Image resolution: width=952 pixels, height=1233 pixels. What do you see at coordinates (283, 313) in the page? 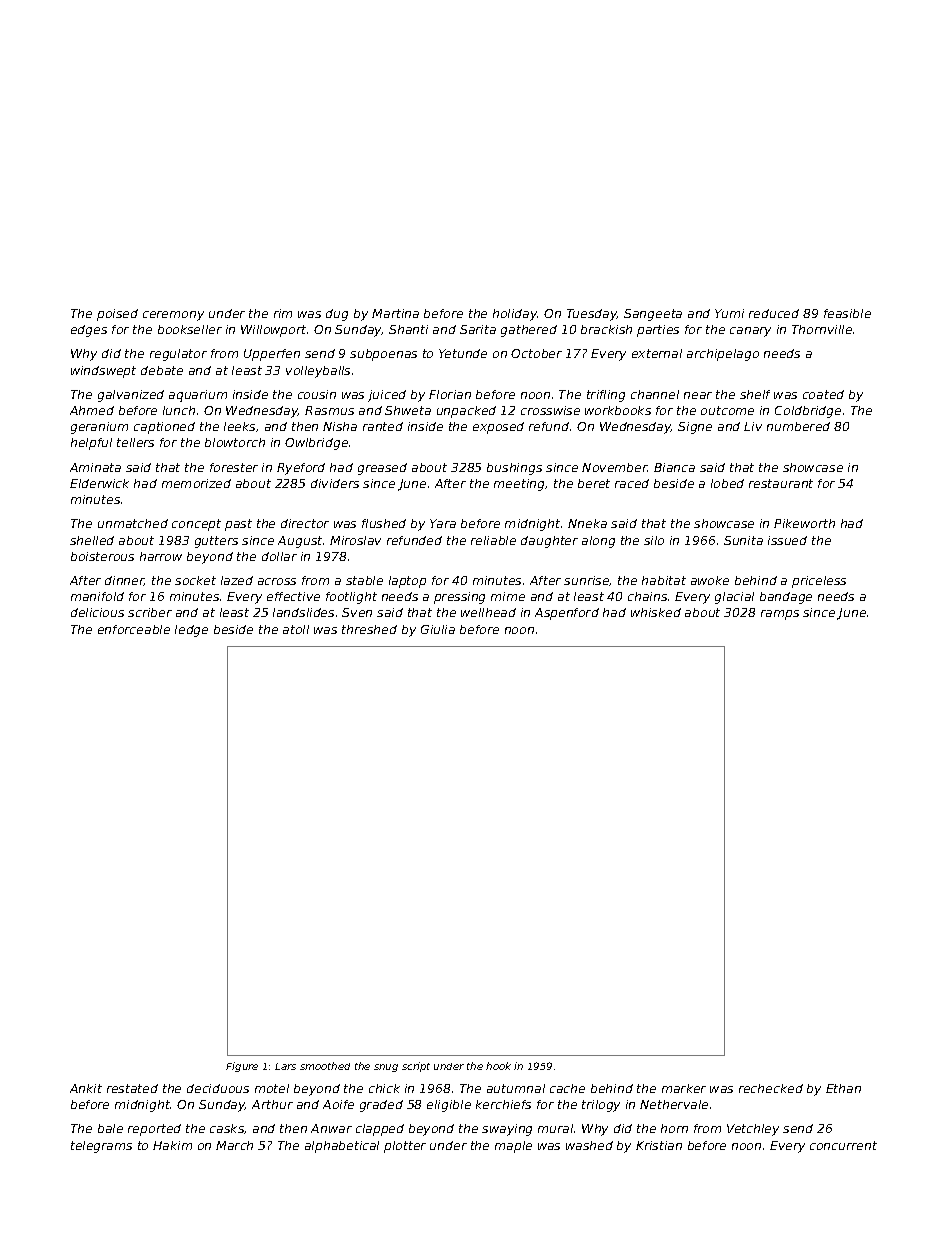
I see `rim` at bounding box center [283, 313].
